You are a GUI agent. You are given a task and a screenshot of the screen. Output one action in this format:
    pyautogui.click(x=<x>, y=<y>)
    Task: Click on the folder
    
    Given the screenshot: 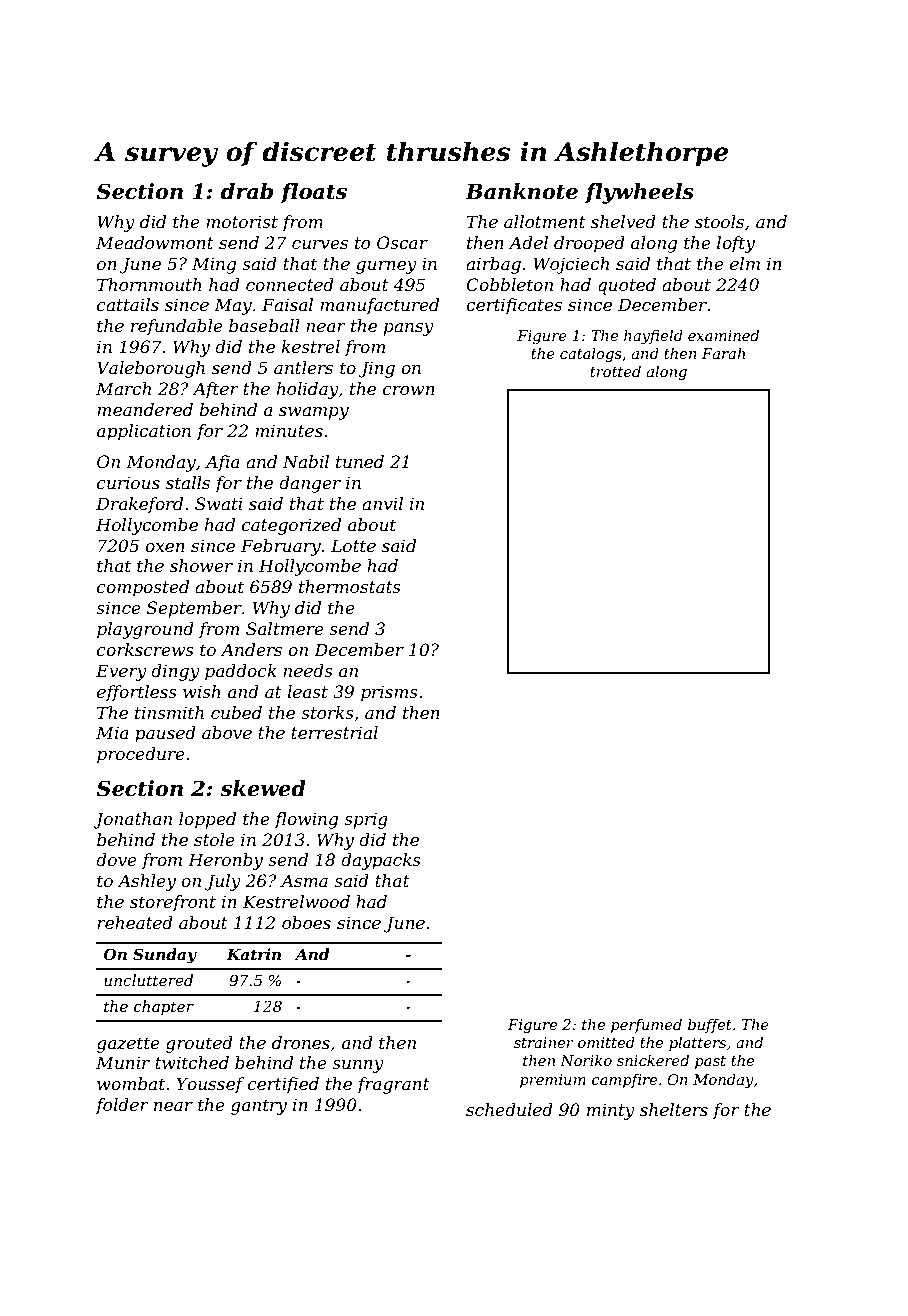 What is the action you would take?
    pyautogui.click(x=121, y=1106)
